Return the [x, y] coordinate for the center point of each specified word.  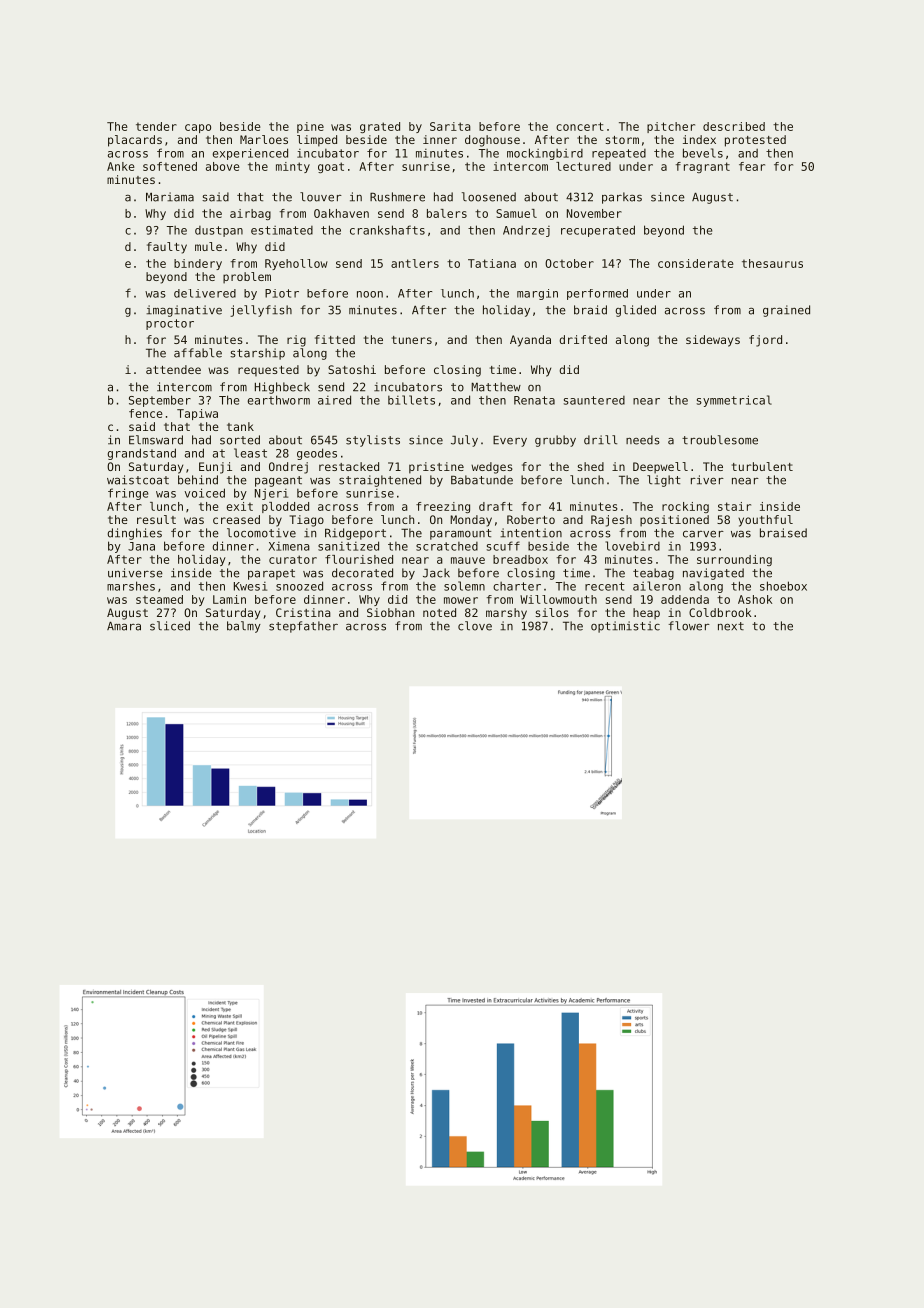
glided [636, 311]
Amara [124, 626]
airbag [250, 214]
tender [156, 126]
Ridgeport [355, 534]
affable [198, 353]
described [734, 126]
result [156, 519]
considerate [696, 263]
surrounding [734, 560]
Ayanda [530, 341]
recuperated [598, 231]
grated [380, 127]
